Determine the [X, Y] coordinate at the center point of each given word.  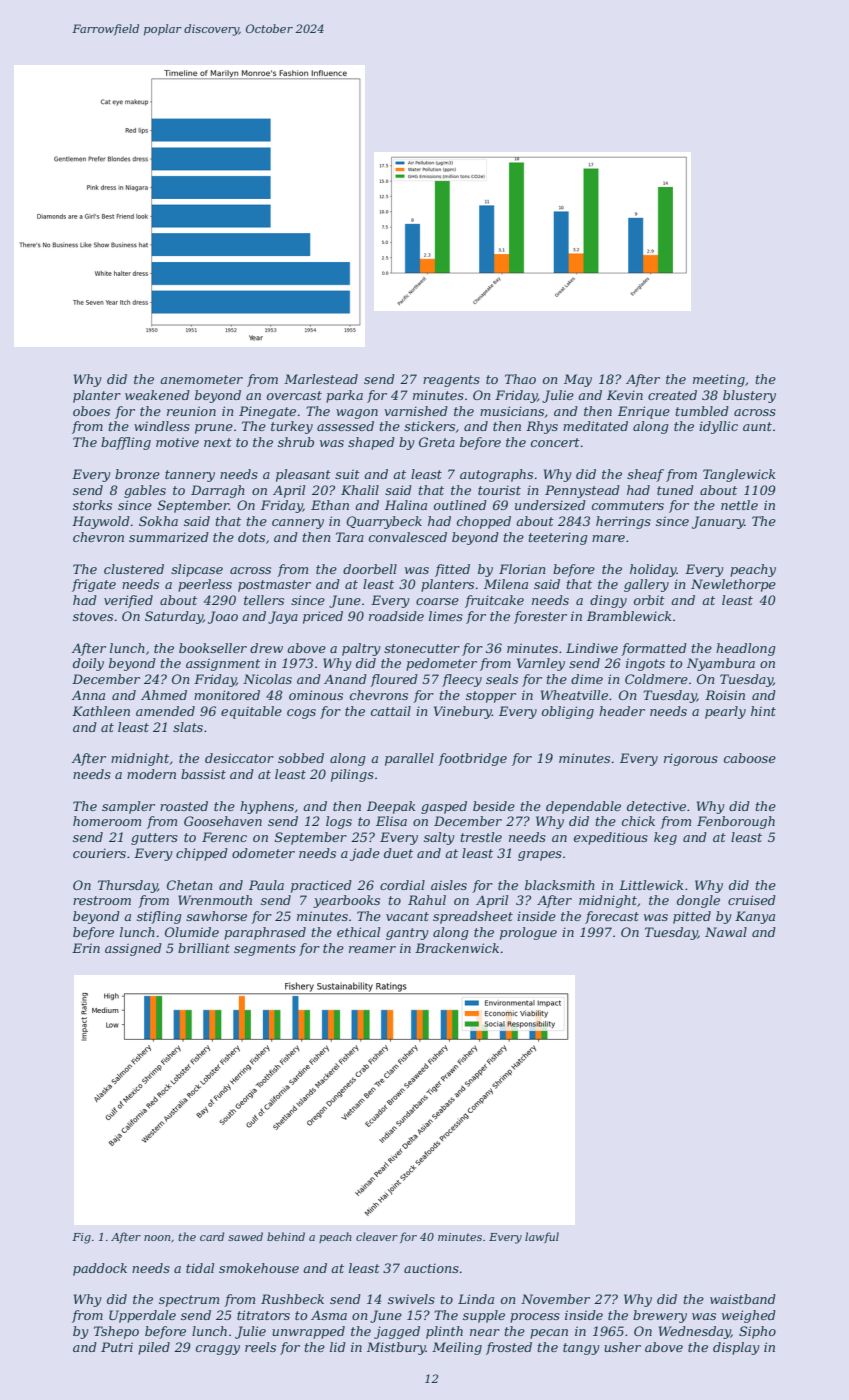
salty [439, 838]
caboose [750, 758]
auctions [431, 1268]
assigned [133, 949]
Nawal [726, 932]
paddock [100, 1269]
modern [151, 774]
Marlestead [321, 379]
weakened [157, 395]
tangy [581, 1349]
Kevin [625, 395]
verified [128, 601]
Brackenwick [457, 948]
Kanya [755, 917]
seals [502, 679]
